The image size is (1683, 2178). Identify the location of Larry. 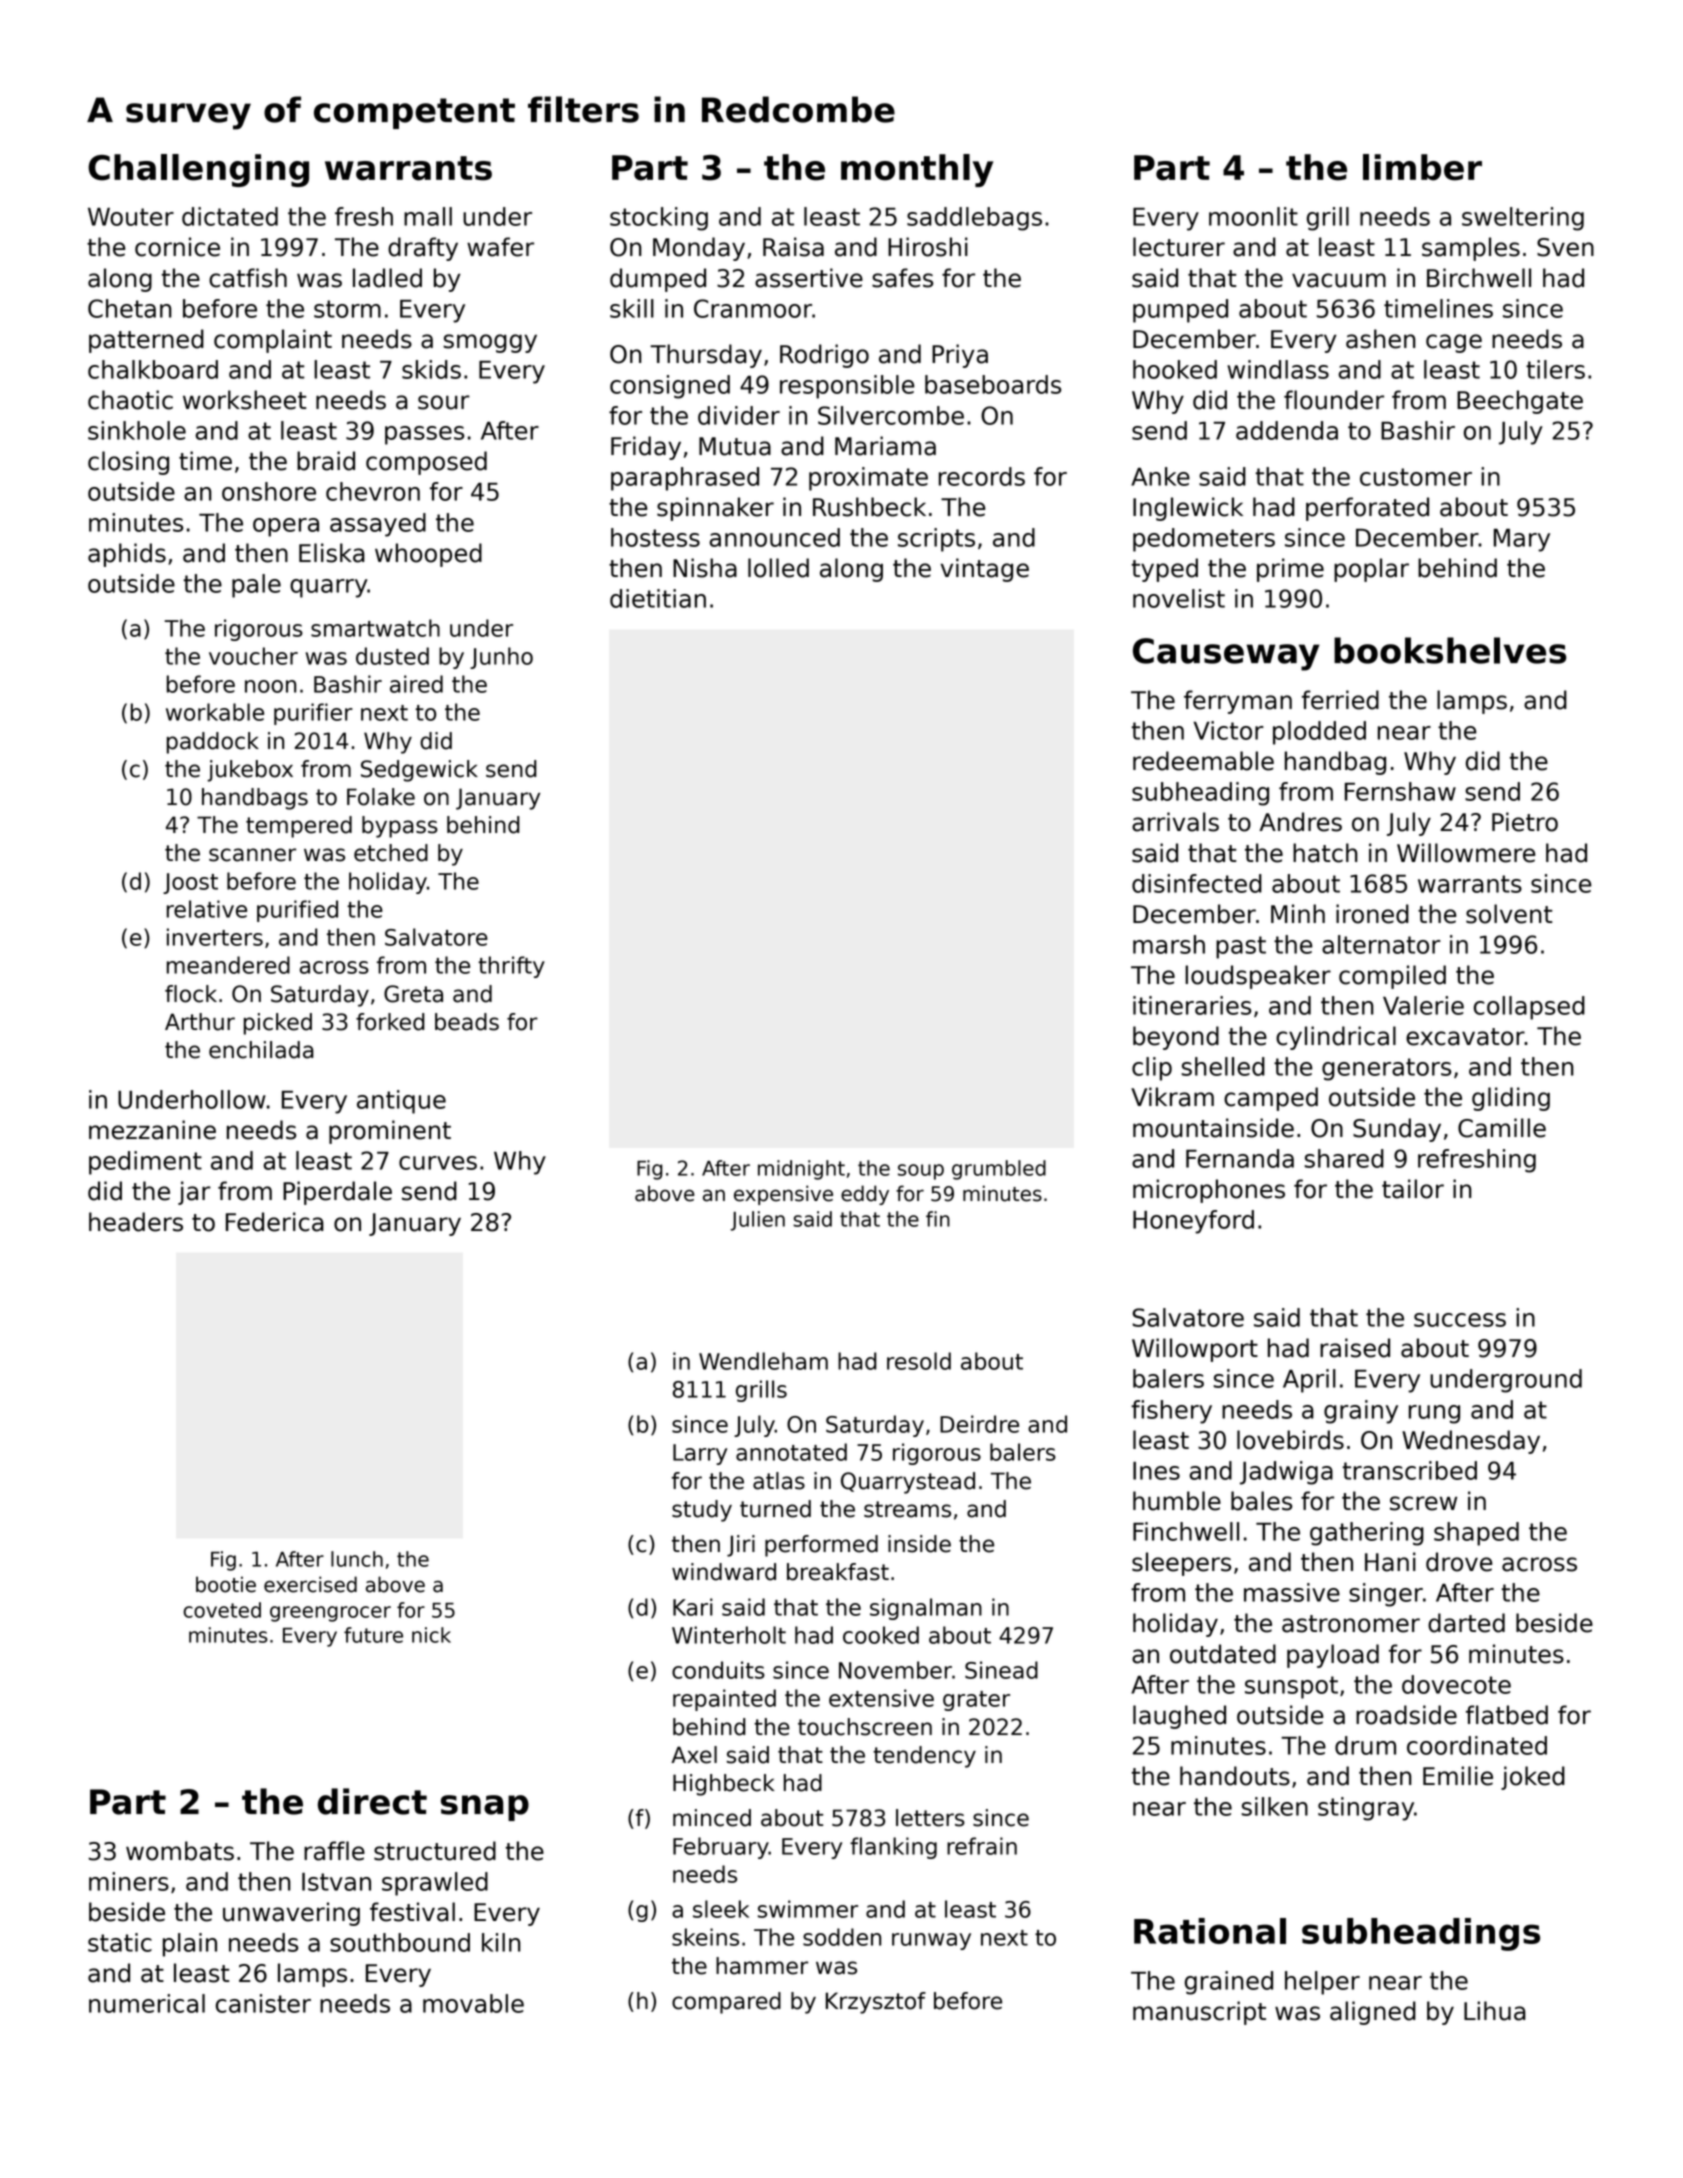
(700, 1454).
